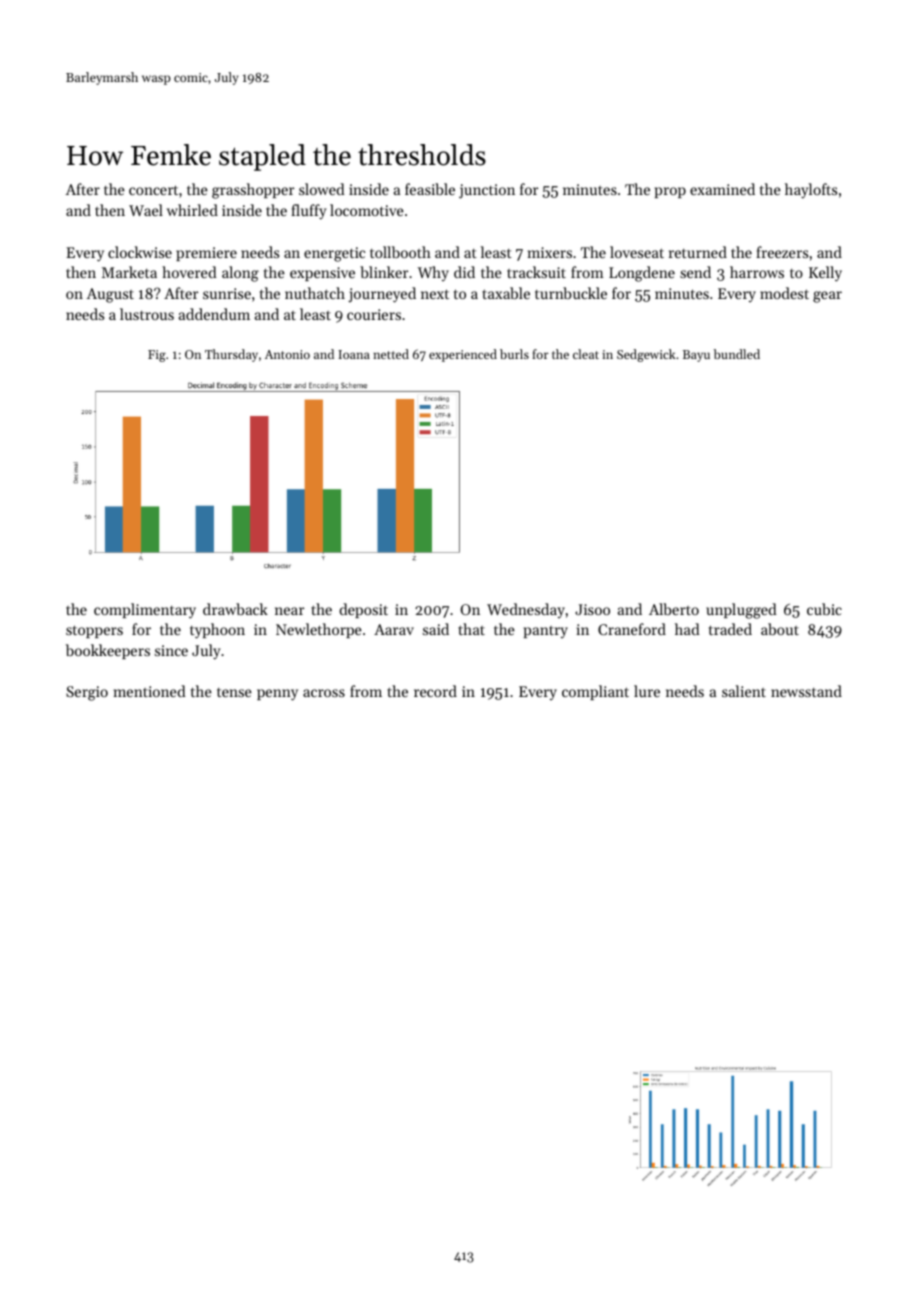 This page has width=908, height=1316. Describe the element at coordinates (435, 691) in the page. I see `record` at that location.
